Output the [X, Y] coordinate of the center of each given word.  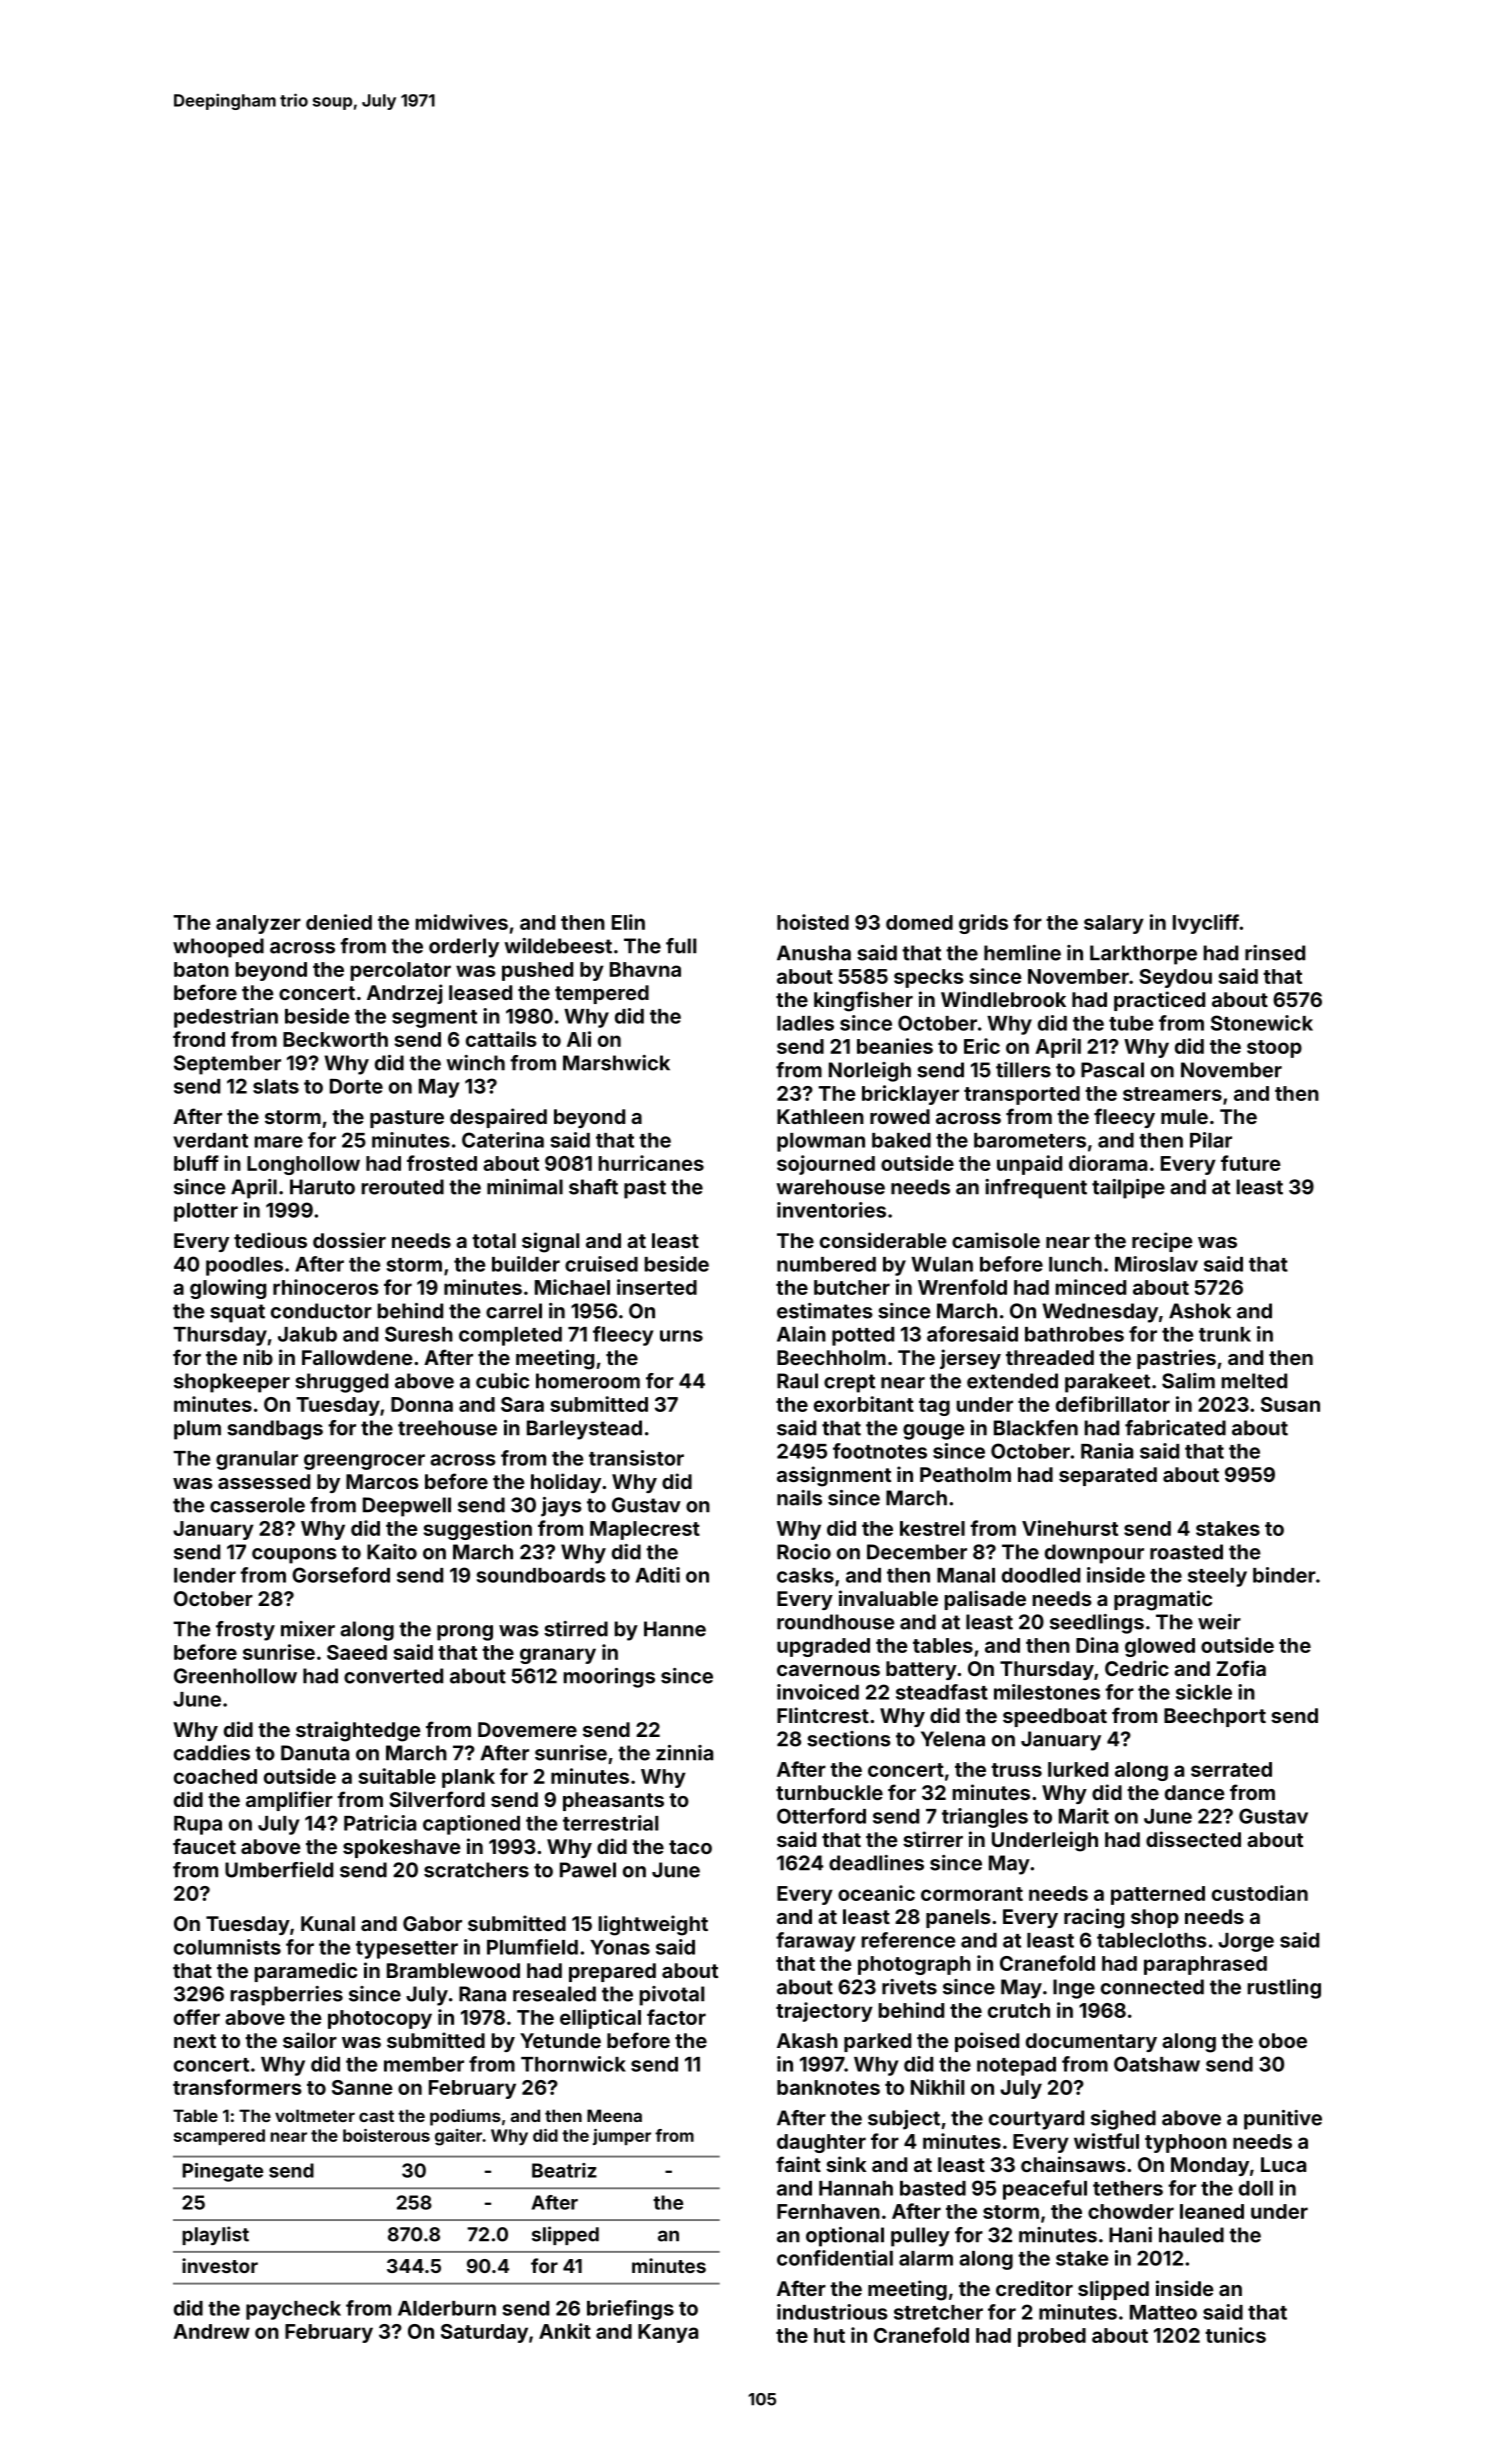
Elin [628, 922]
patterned [1158, 1895]
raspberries [287, 1996]
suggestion [478, 1530]
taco [690, 1847]
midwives [462, 922]
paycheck [293, 2310]
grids [983, 924]
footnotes [880, 1451]
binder [1284, 1575]
